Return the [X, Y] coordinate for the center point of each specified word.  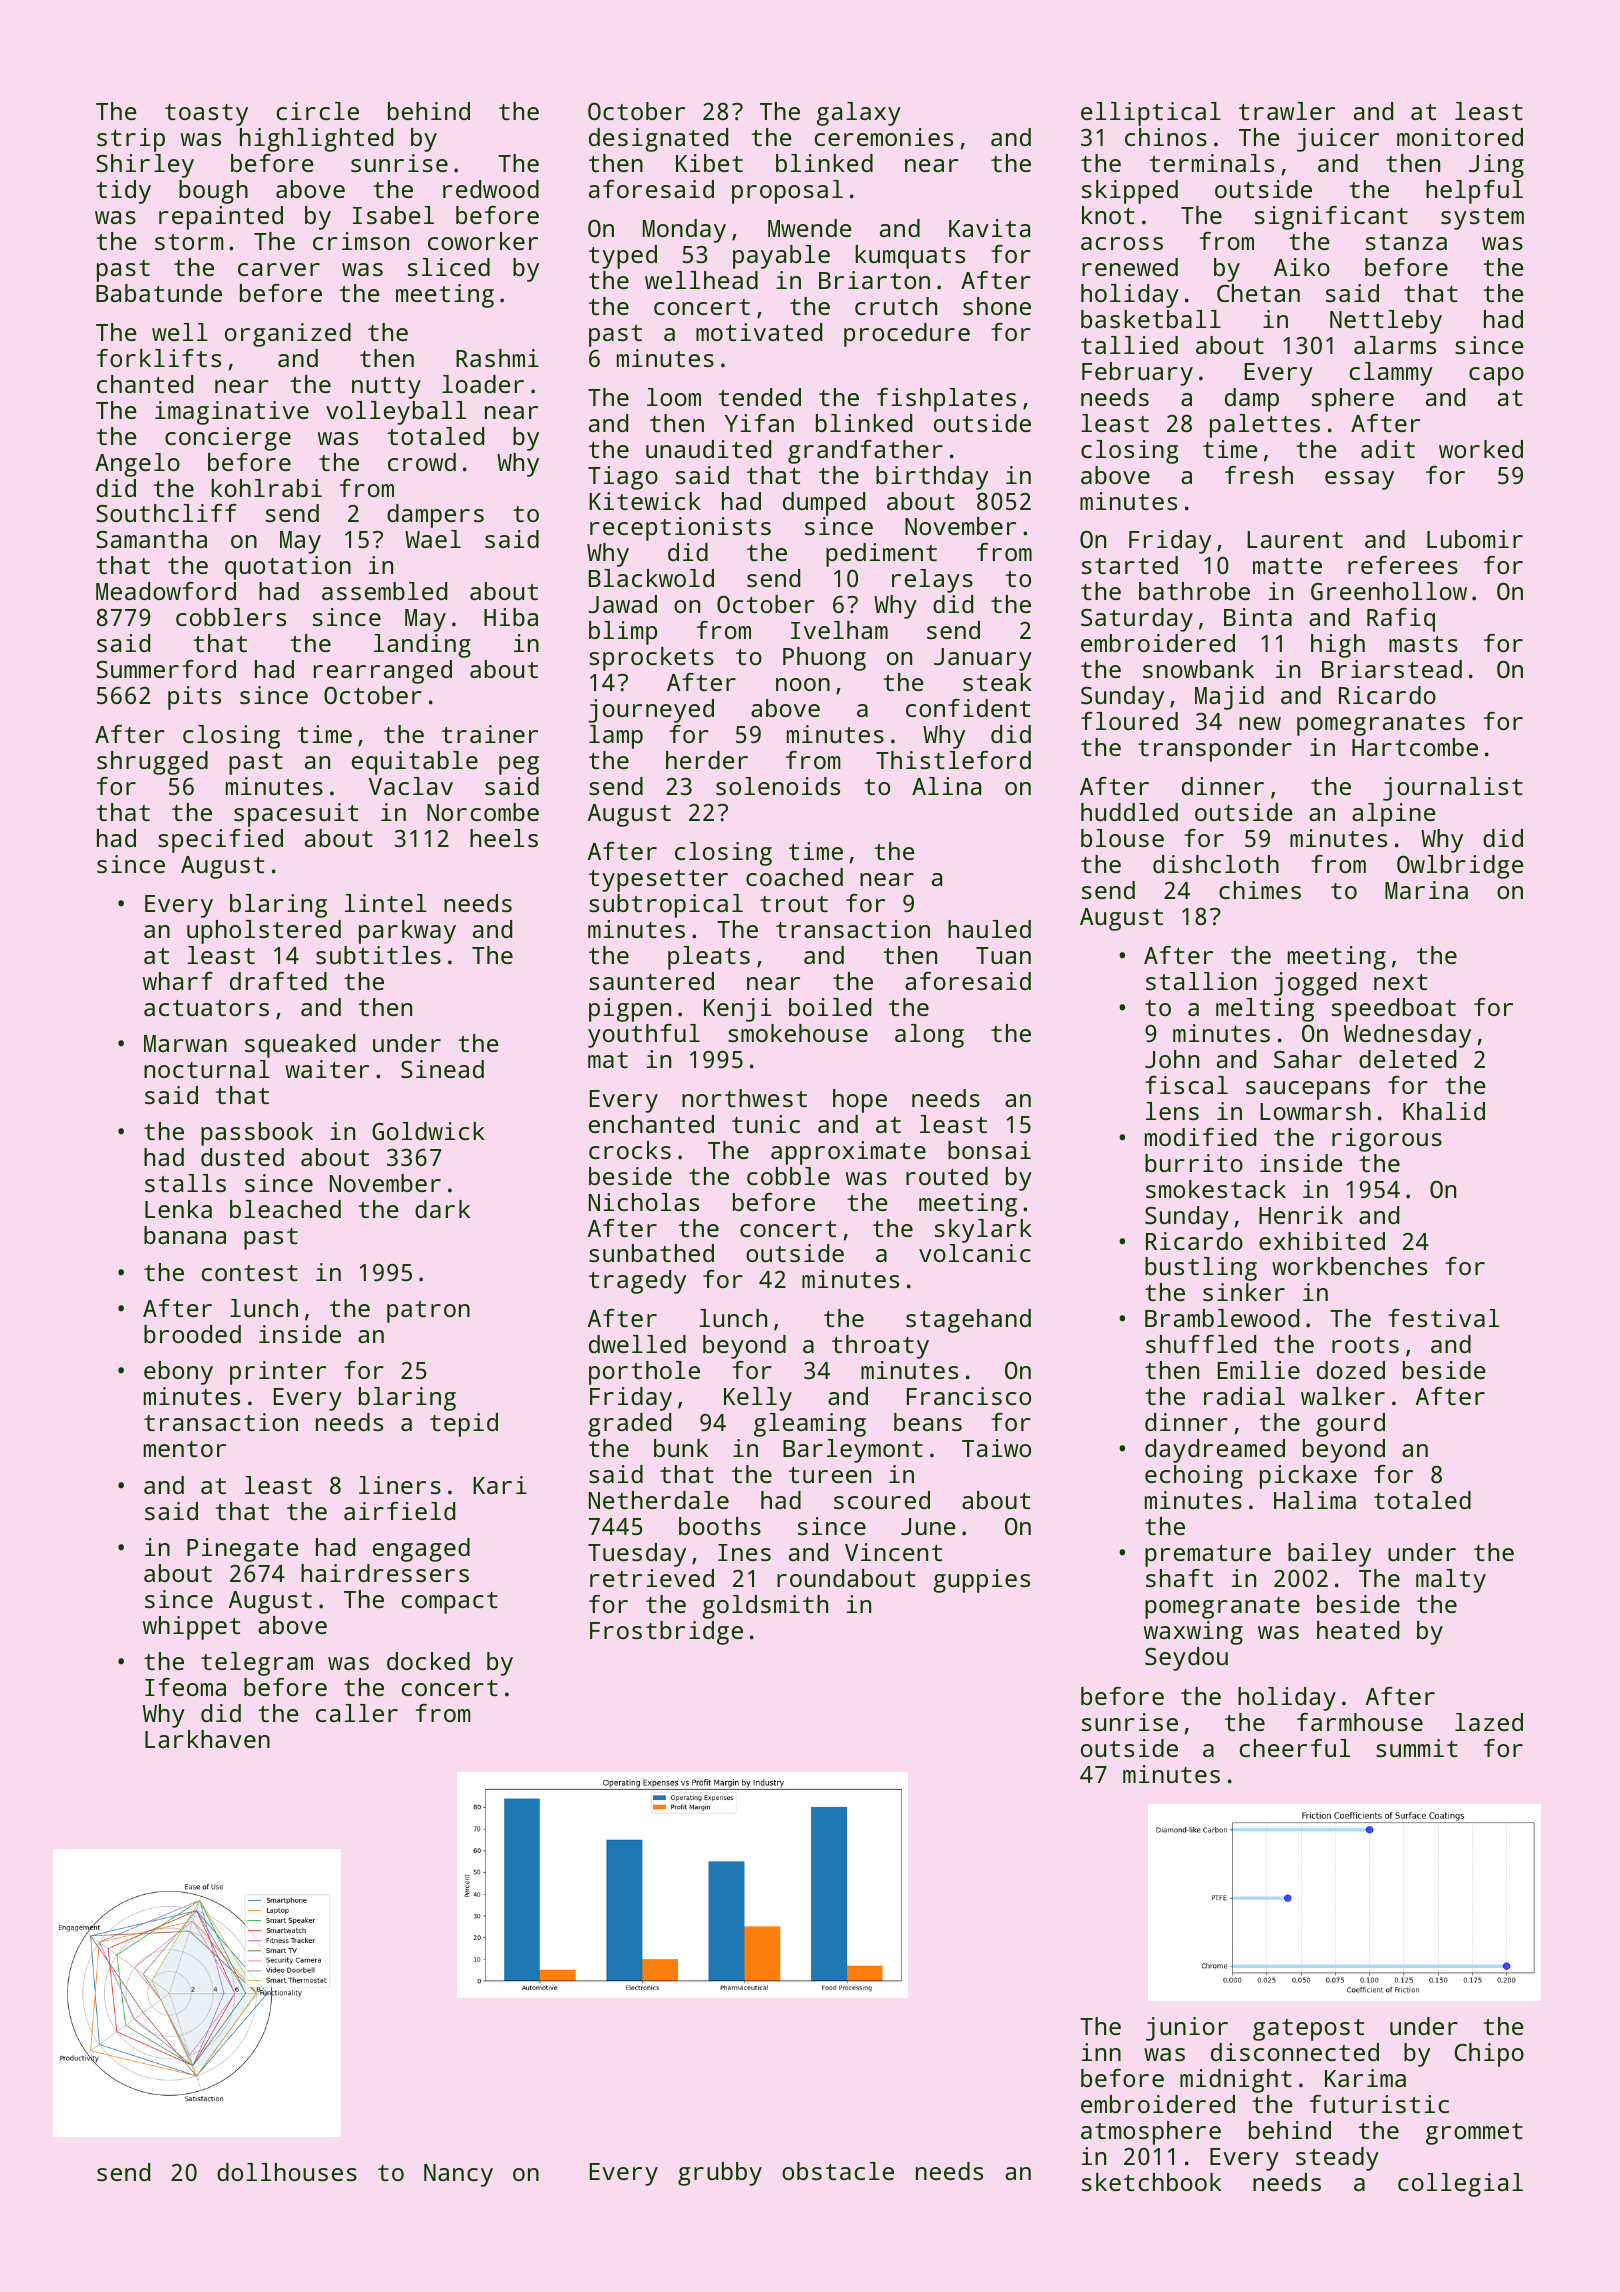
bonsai [989, 1150]
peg [519, 765]
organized [288, 335]
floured [1129, 721]
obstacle [838, 2171]
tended [759, 397]
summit [1417, 1748]
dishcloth [1216, 864]
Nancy [458, 2175]
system [1482, 219]
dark [442, 1209]
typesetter [658, 881]
